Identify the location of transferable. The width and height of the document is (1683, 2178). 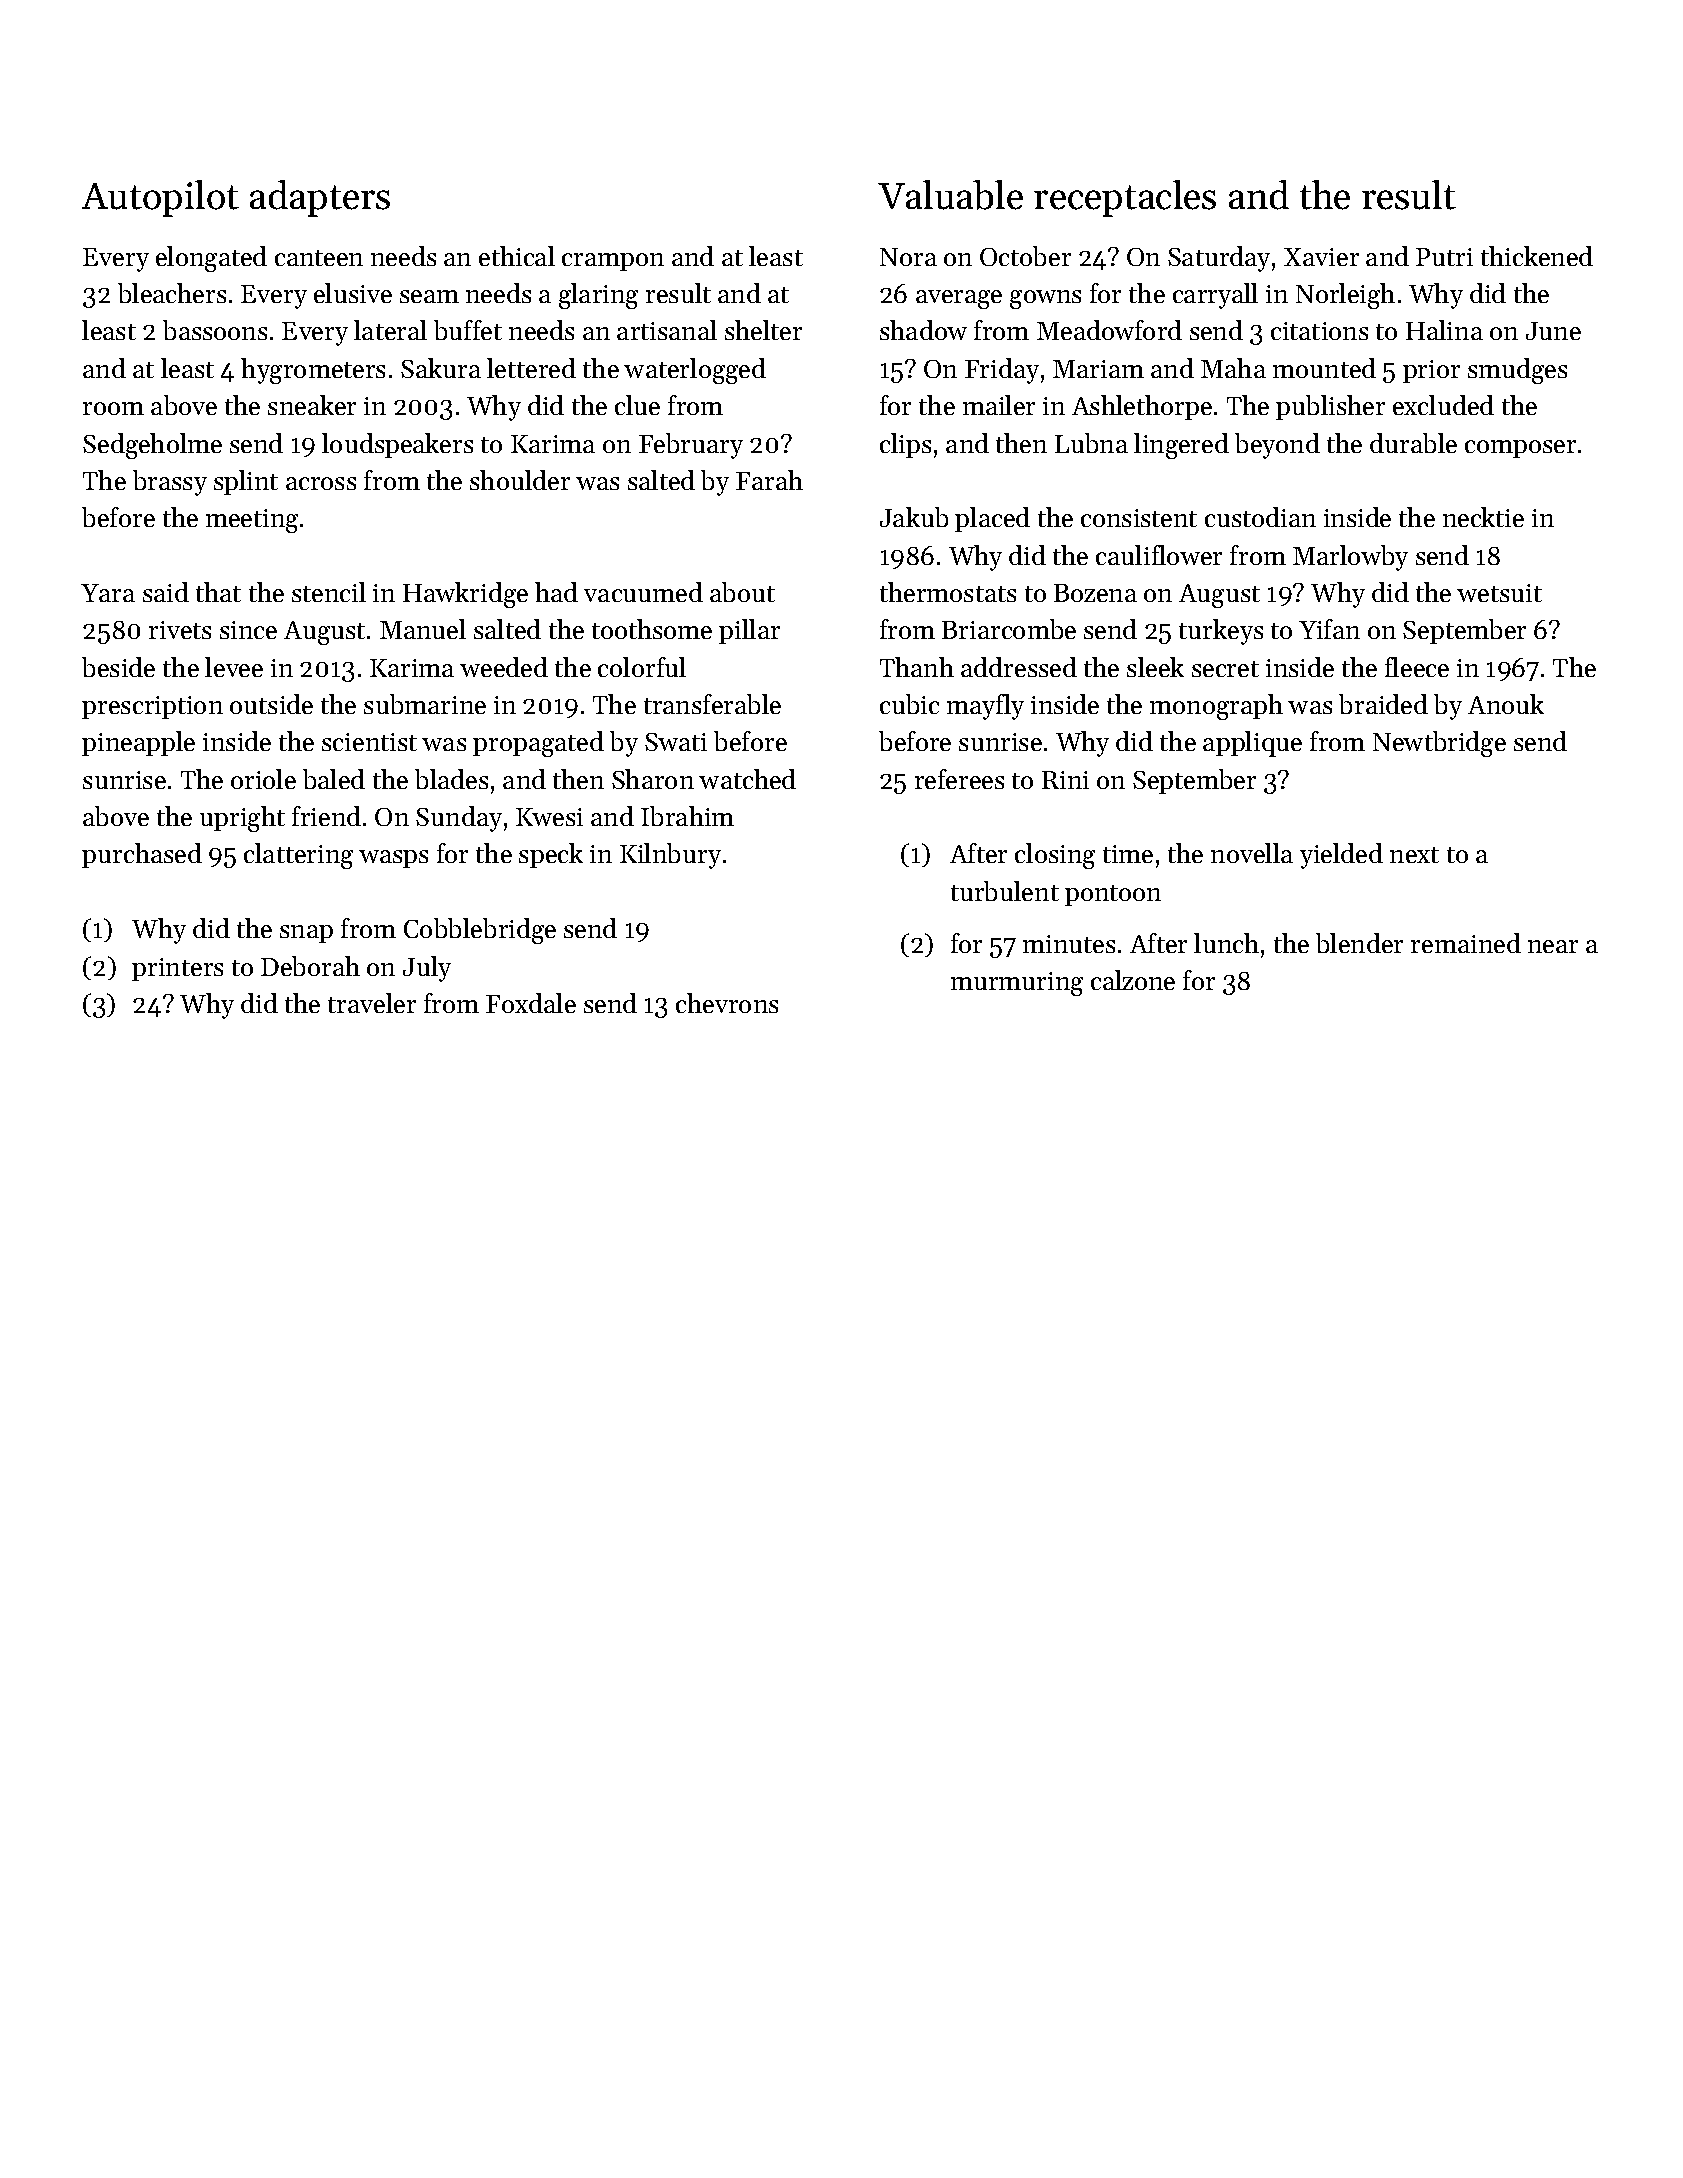
(712, 704).
